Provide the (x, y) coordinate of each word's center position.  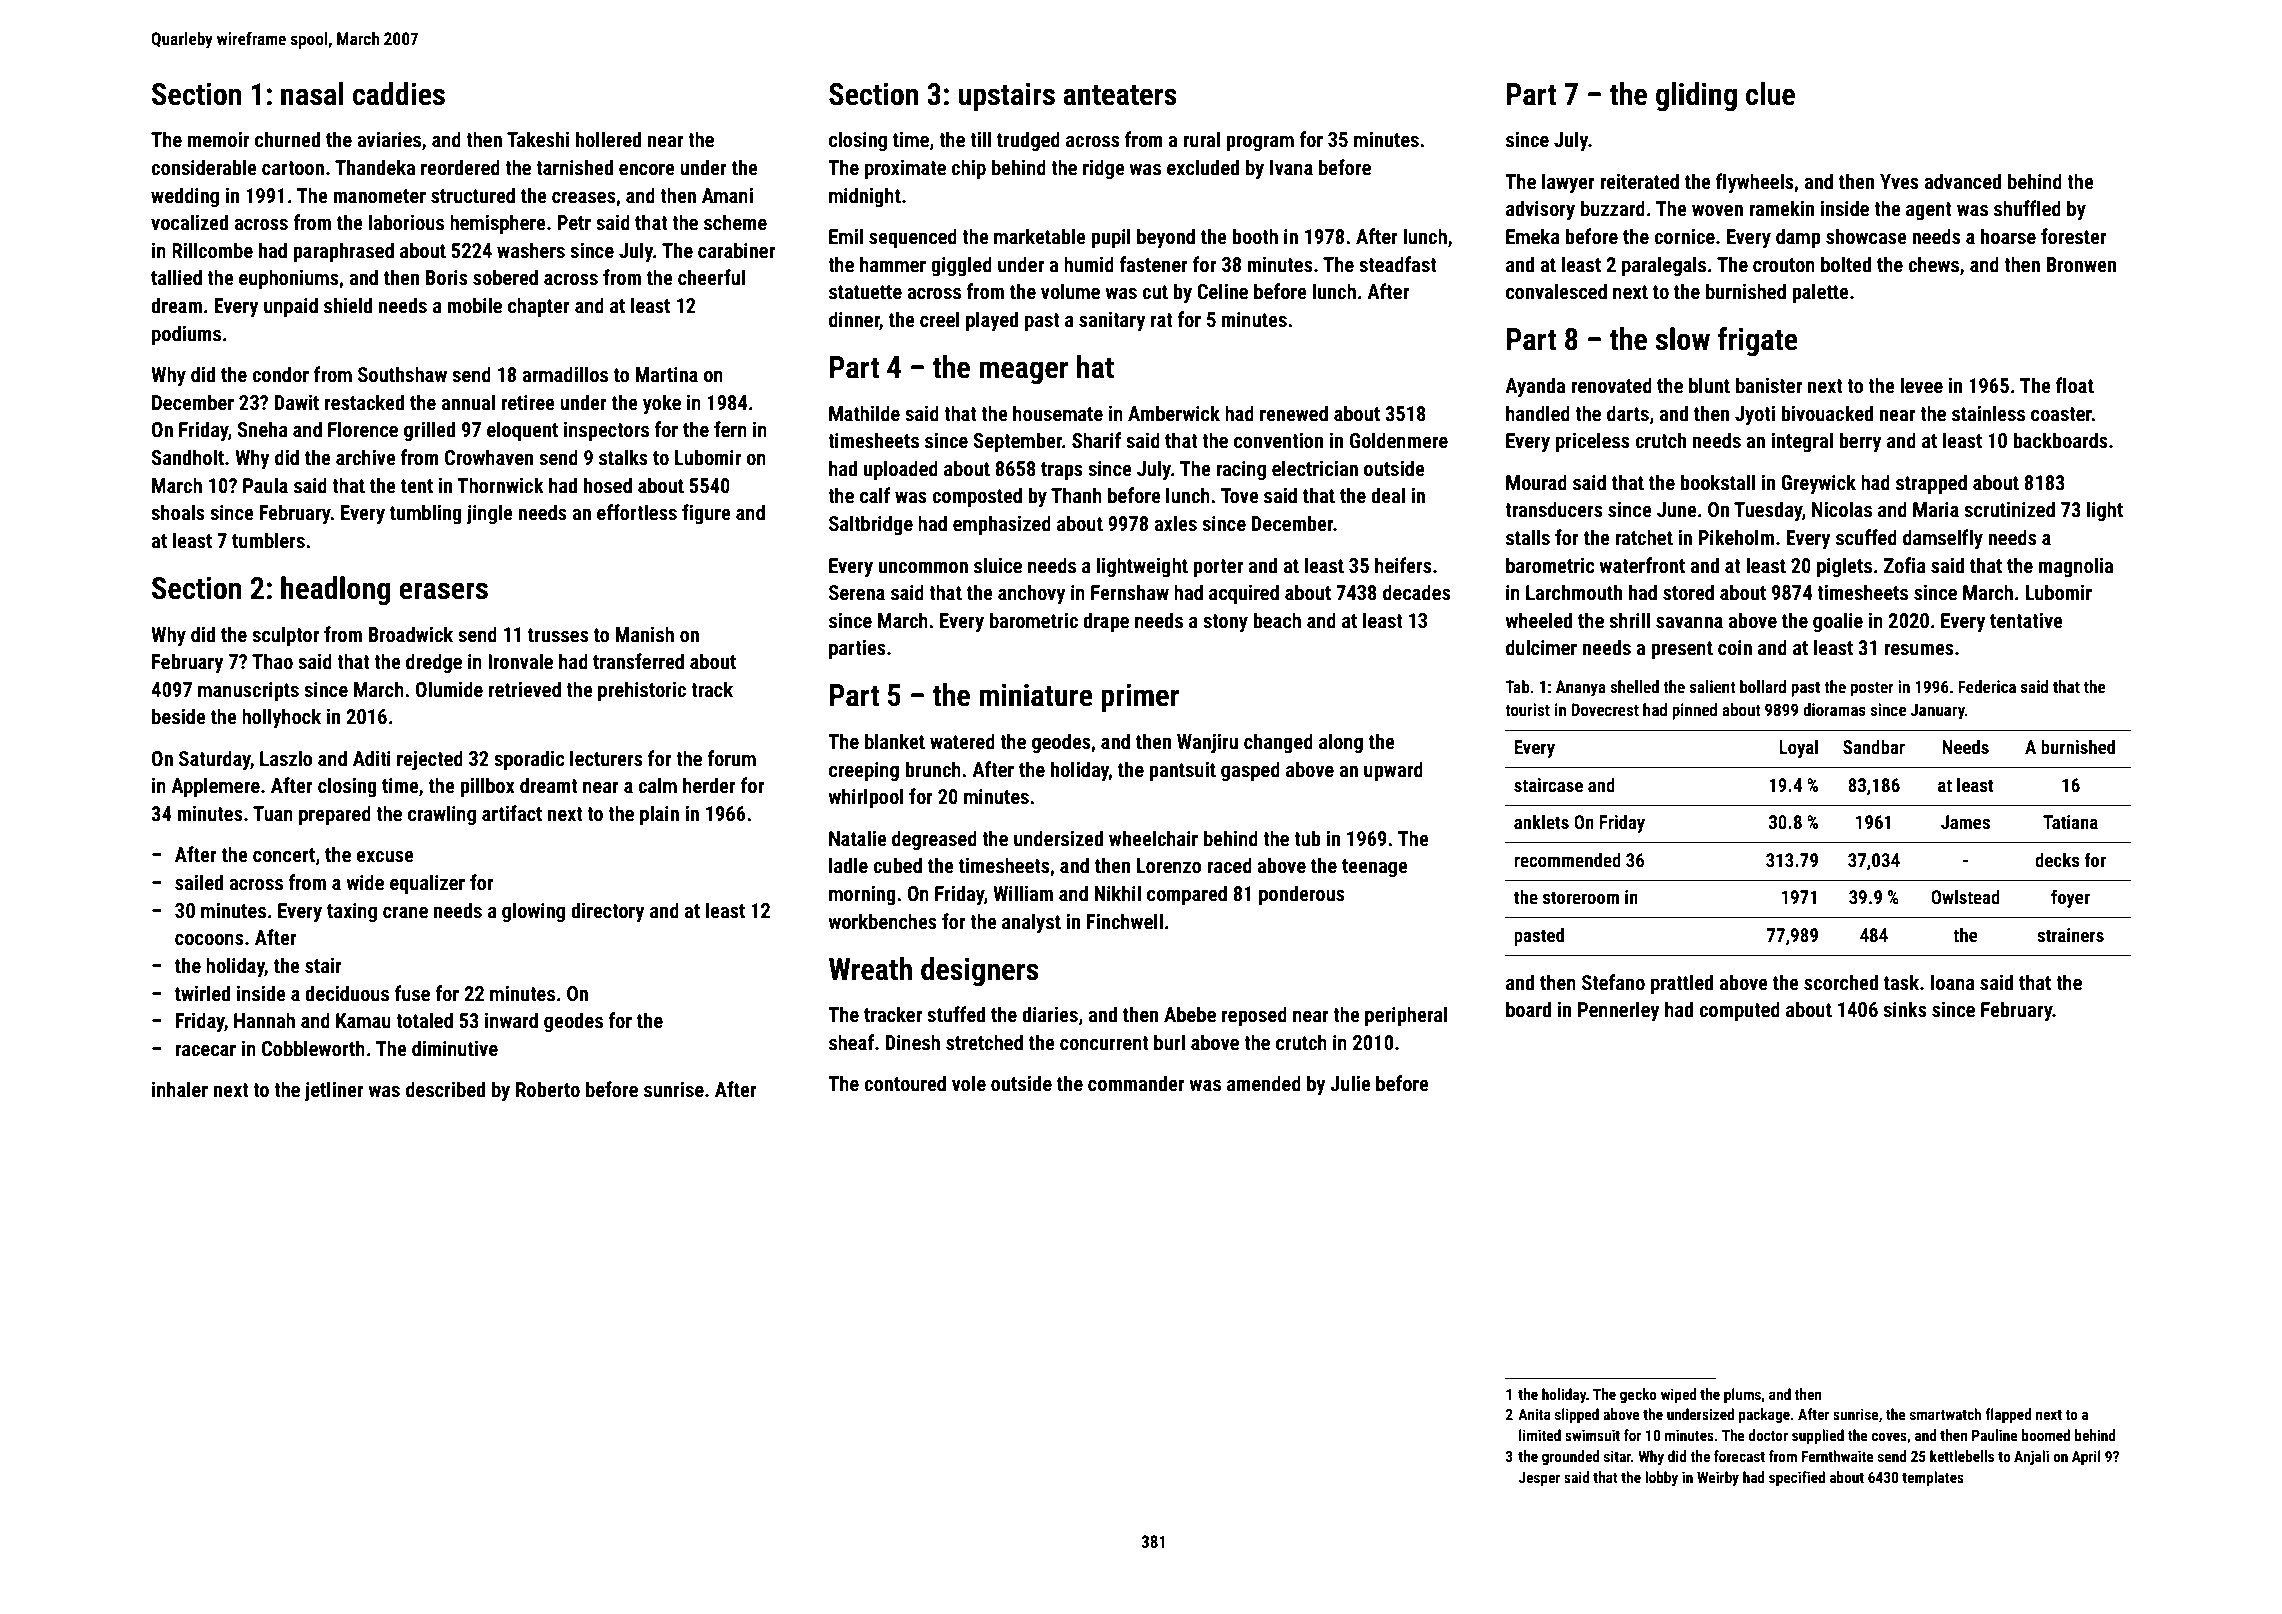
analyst (1031, 923)
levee (1921, 385)
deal (1388, 495)
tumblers (268, 540)
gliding (1696, 96)
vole (969, 1083)
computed (1739, 1011)
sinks (1905, 1009)
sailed (199, 882)
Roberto (548, 1089)
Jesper (1539, 1479)
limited (1540, 1435)
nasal (312, 94)
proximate (905, 169)
